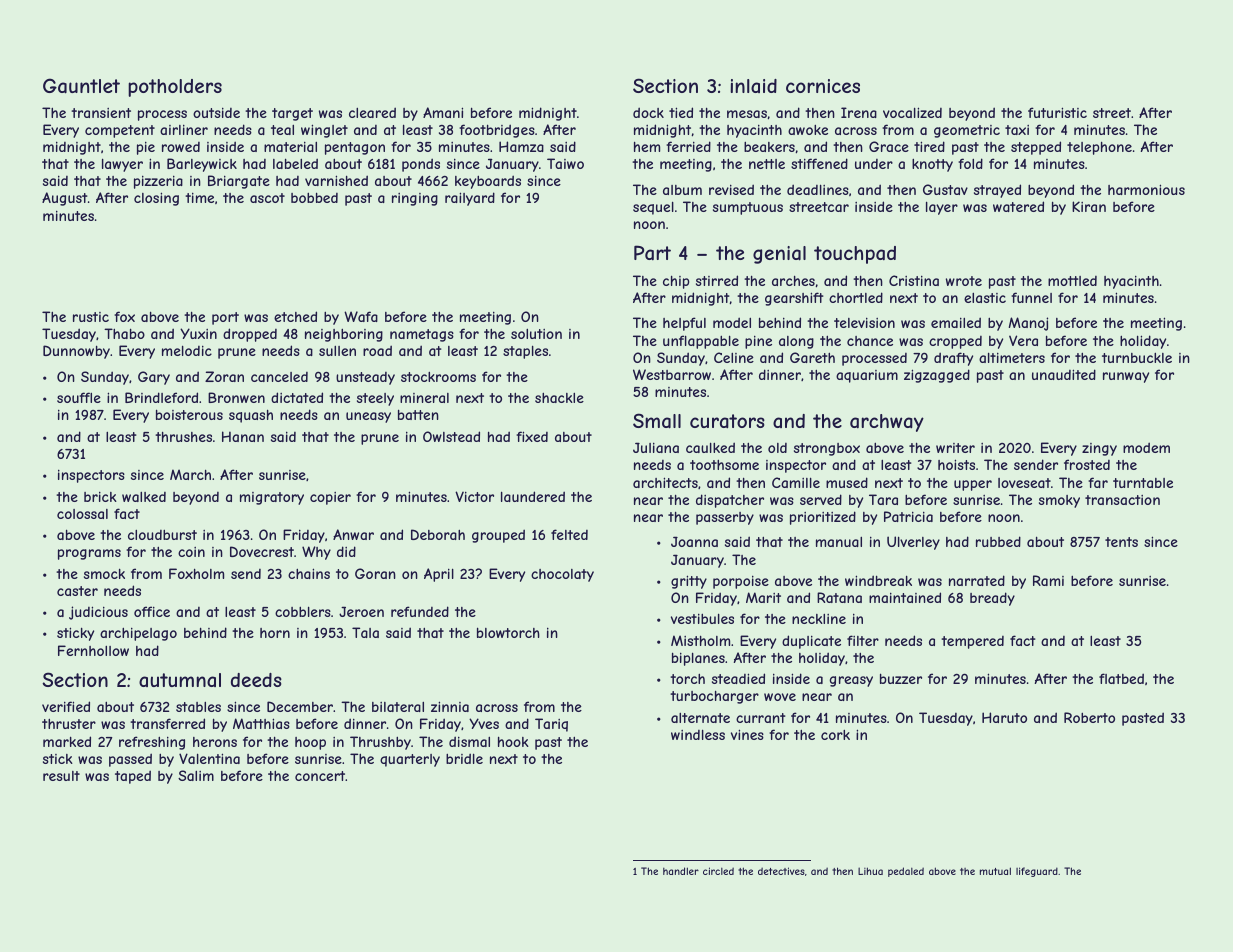 The image size is (1233, 952). Describe the element at coordinates (144, 497) in the screenshot. I see `walked` at that location.
